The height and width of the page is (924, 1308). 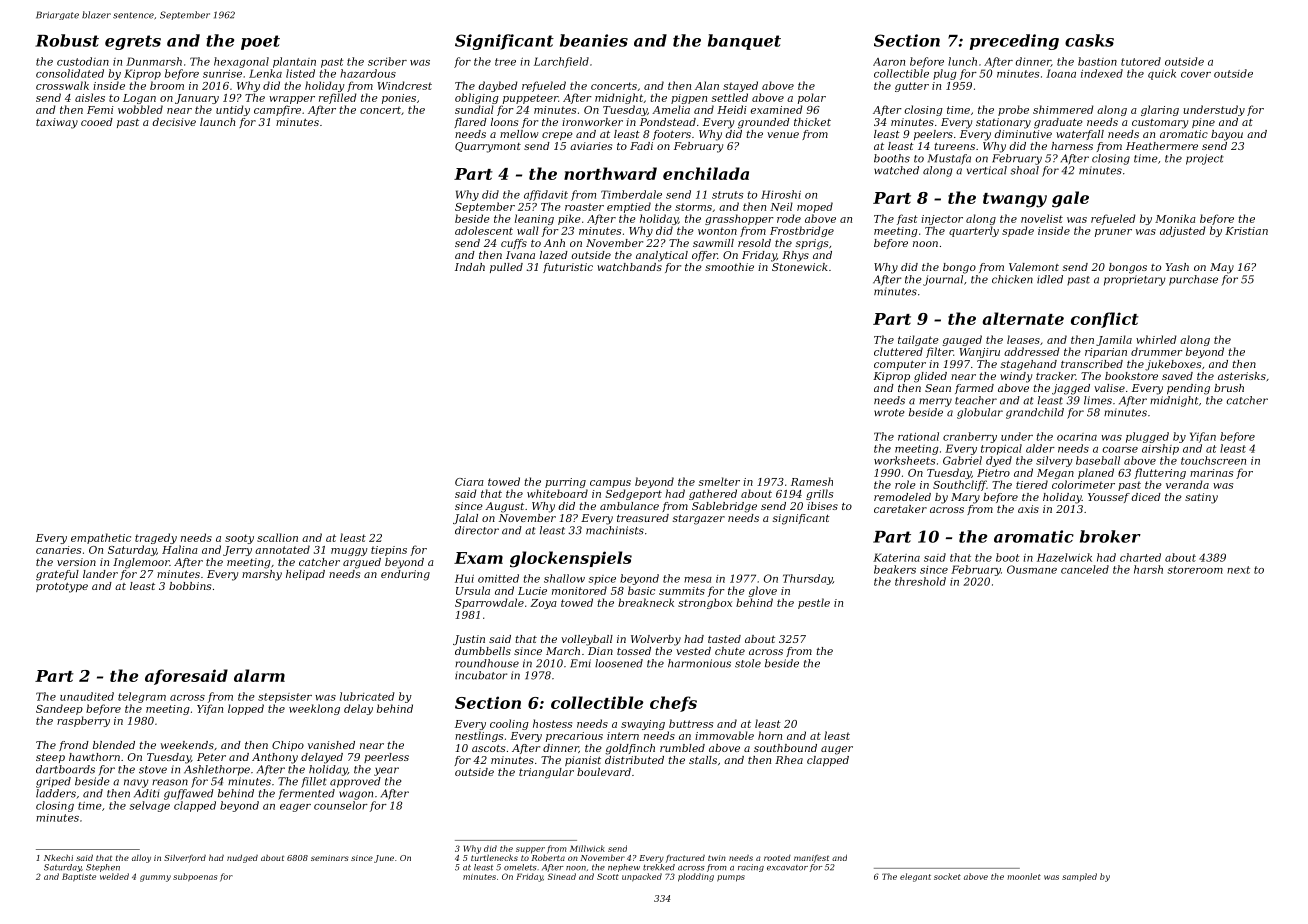 What do you see at coordinates (955, 146) in the page?
I see `tureens` at bounding box center [955, 146].
